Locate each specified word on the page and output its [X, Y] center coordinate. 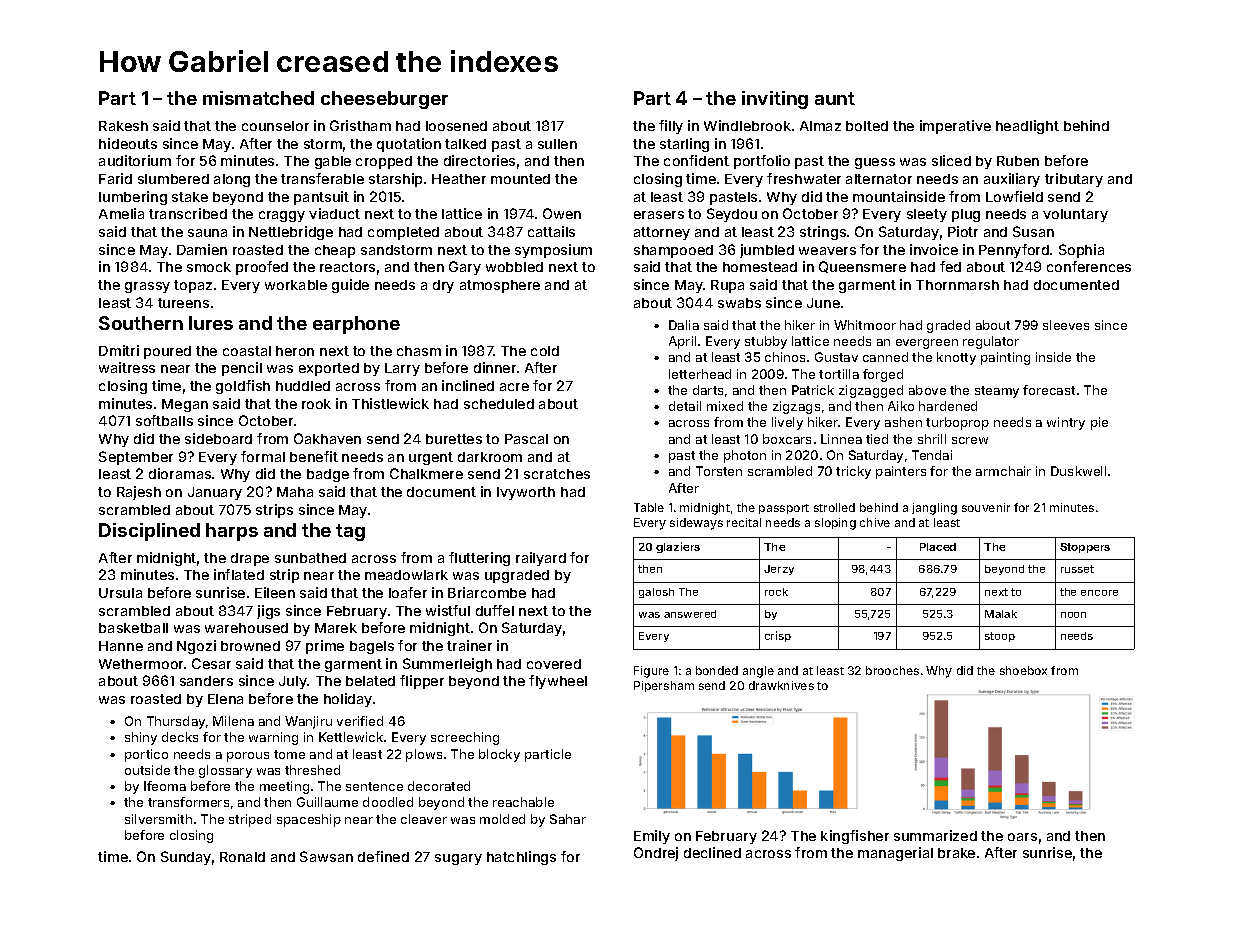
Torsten [719, 471]
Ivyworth [526, 493]
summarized [935, 835]
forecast [1049, 390]
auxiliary [1012, 180]
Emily [652, 837]
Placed [938, 547]
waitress [127, 367]
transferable [322, 178]
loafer [408, 592]
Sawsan [326, 856]
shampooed [673, 251]
